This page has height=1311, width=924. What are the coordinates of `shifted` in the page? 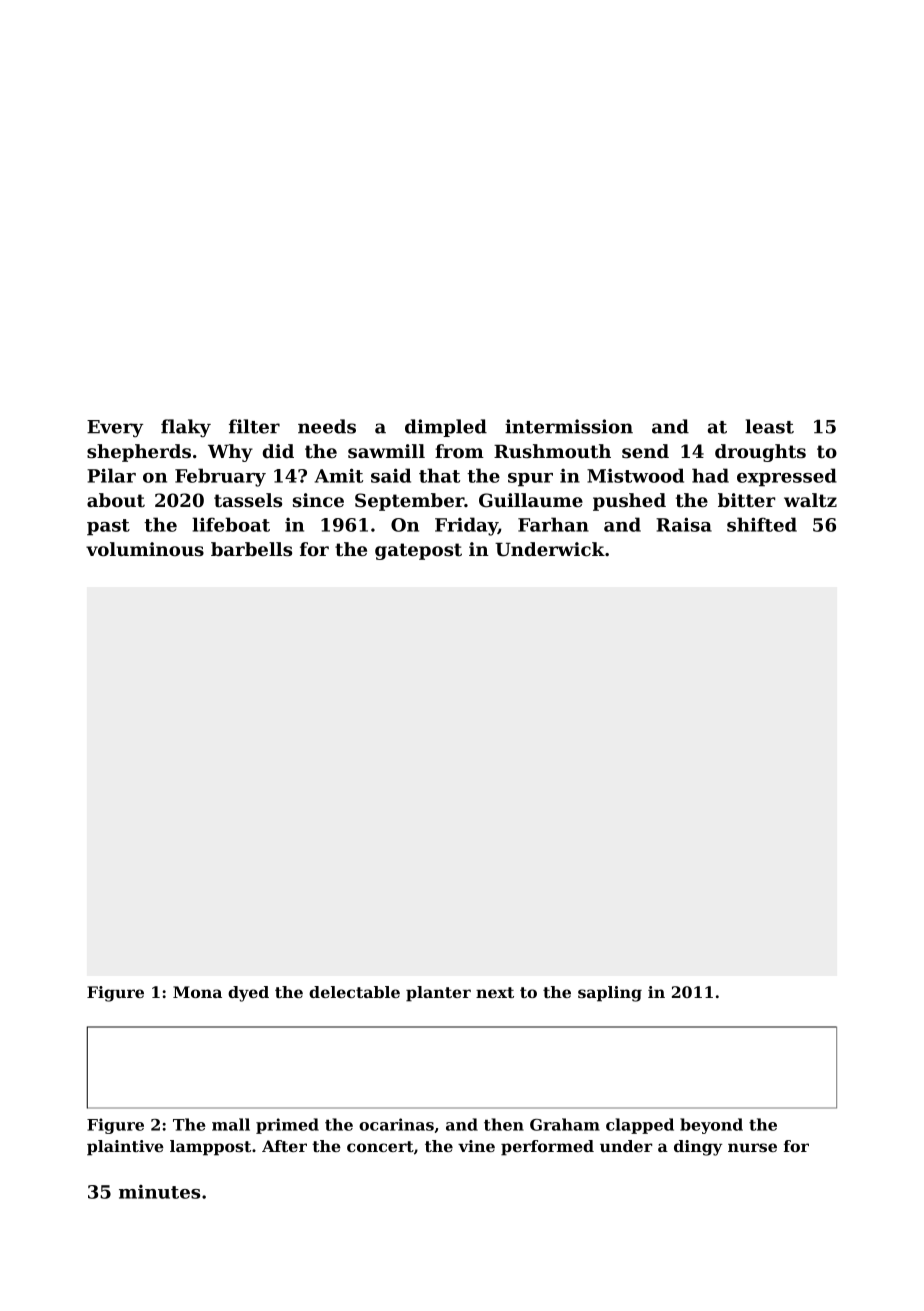 It's located at (762, 524).
